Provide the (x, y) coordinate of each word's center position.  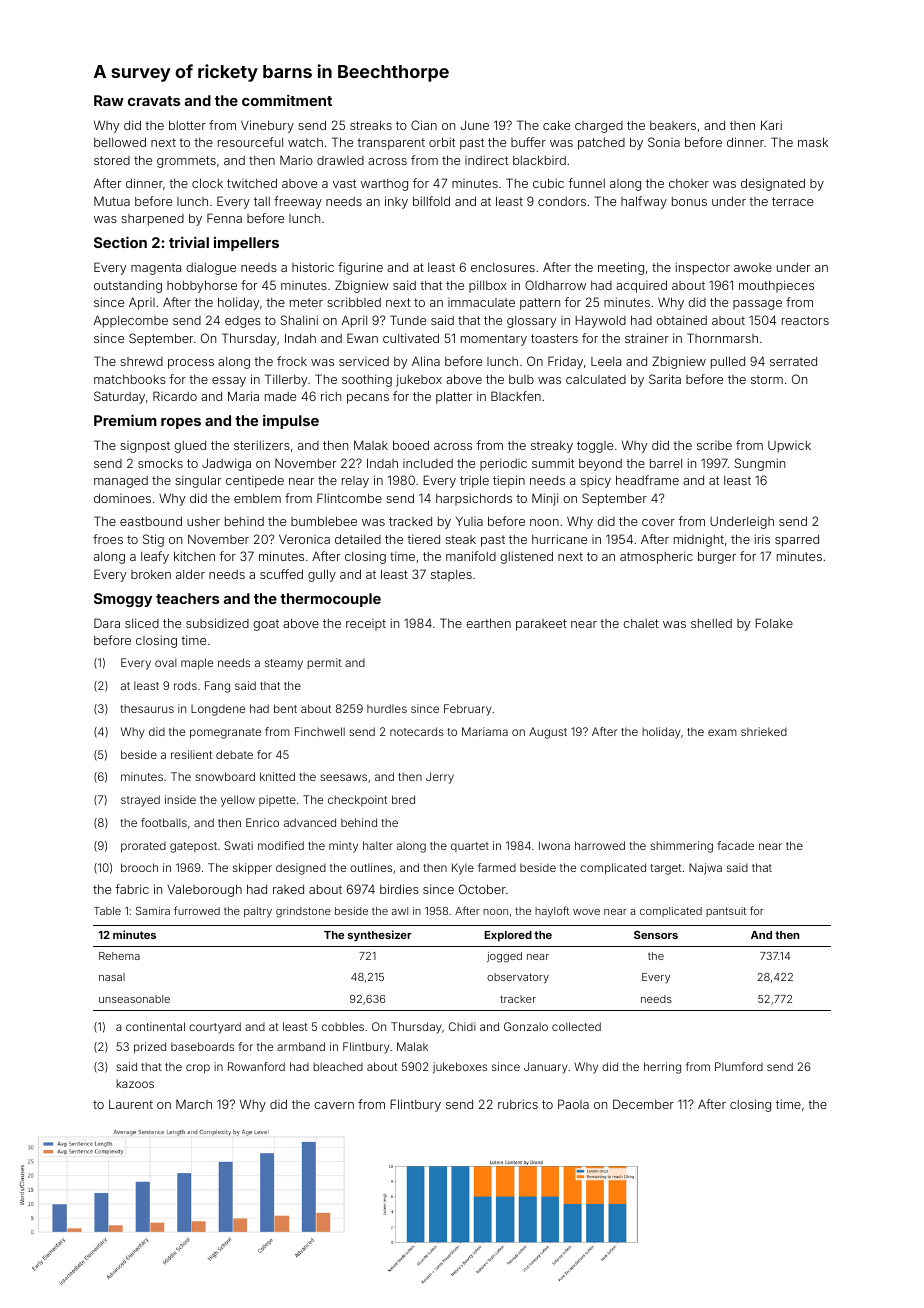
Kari (771, 125)
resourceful (250, 142)
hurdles (387, 708)
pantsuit (726, 912)
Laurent (131, 1104)
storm (767, 379)
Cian (424, 125)
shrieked (764, 731)
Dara (107, 623)
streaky (552, 447)
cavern (334, 1105)
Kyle (463, 869)
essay (229, 382)
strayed (140, 801)
